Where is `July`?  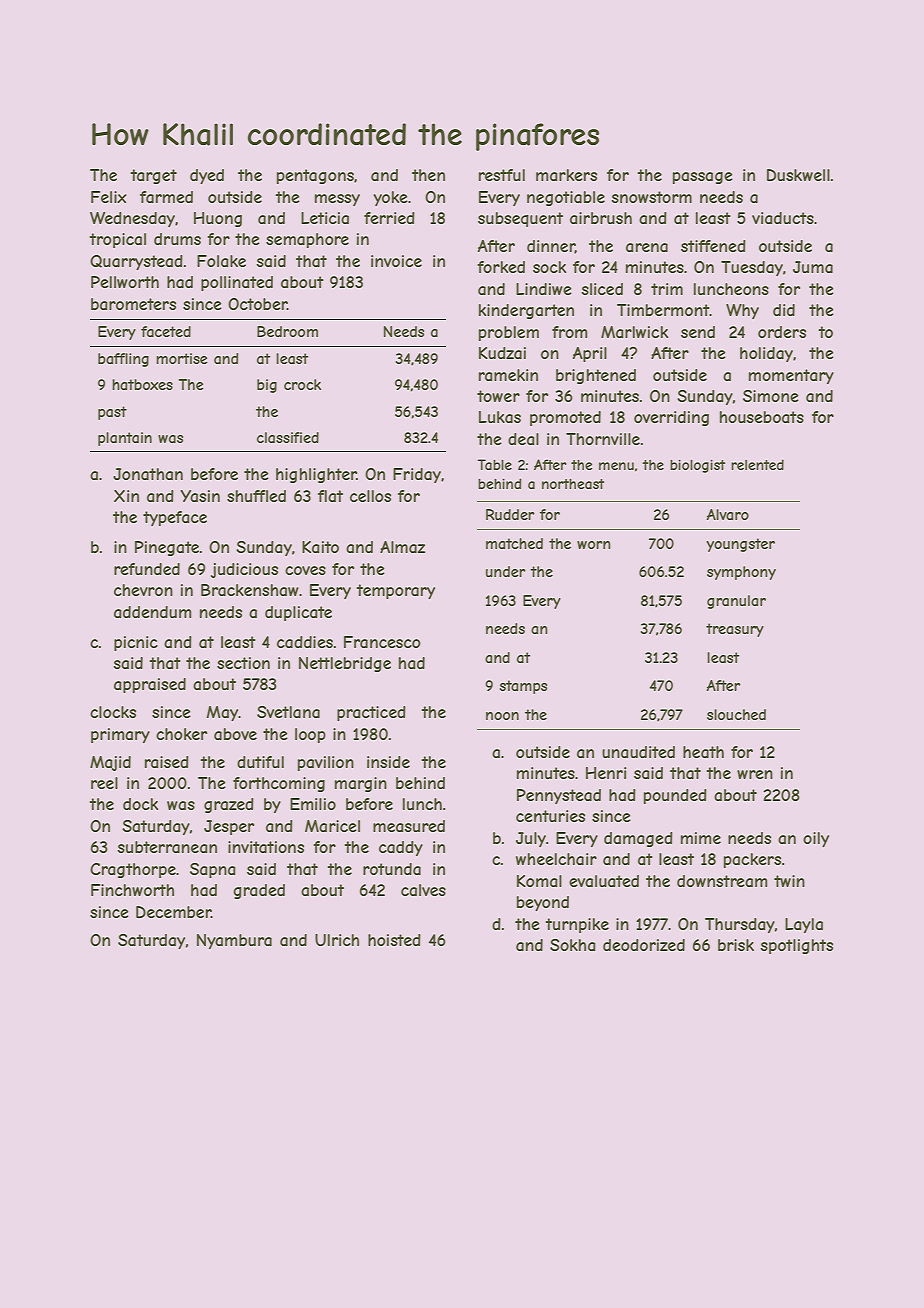 July is located at coordinates (531, 839).
